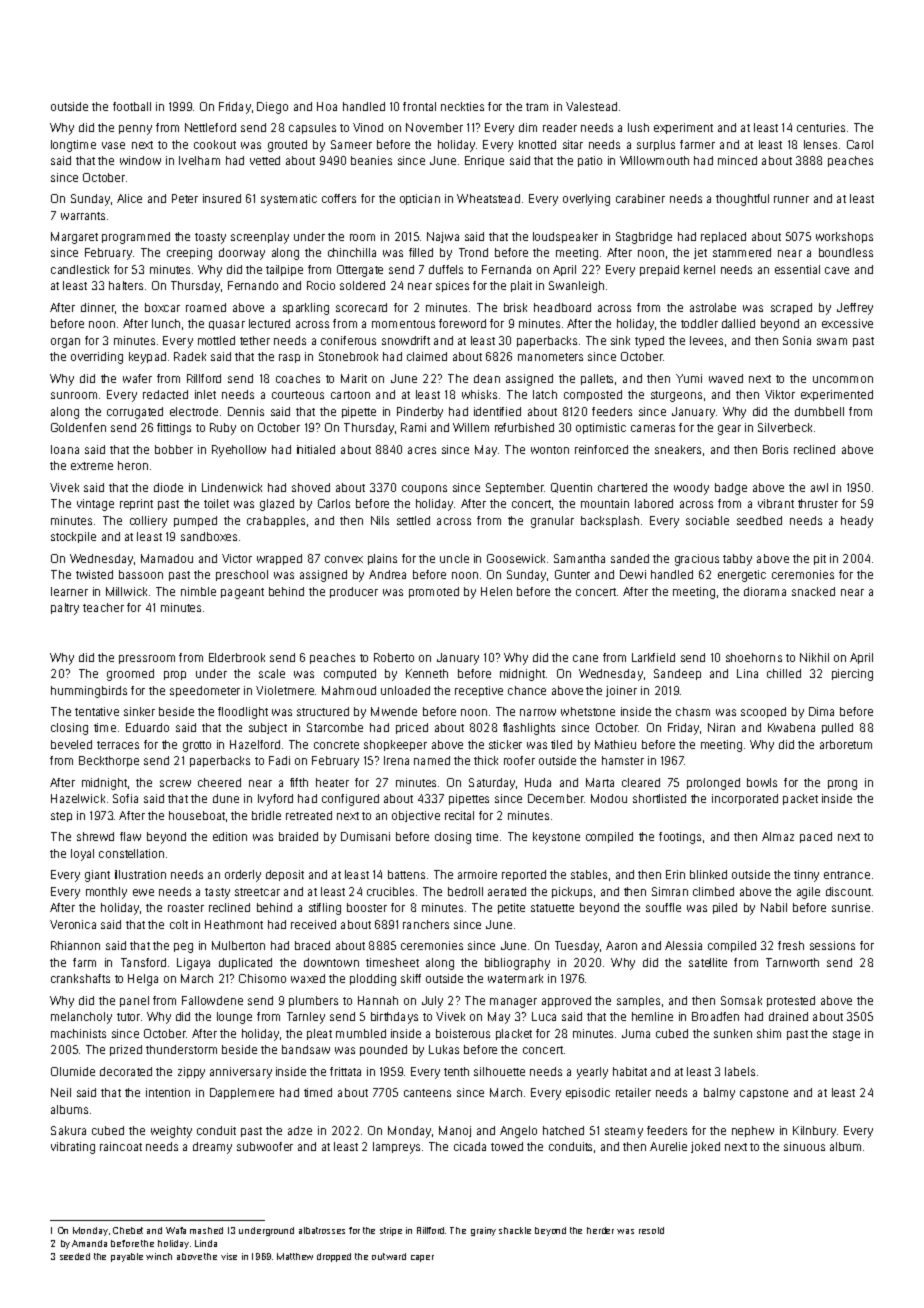 The image size is (924, 1308). I want to click on levees, so click(706, 340).
